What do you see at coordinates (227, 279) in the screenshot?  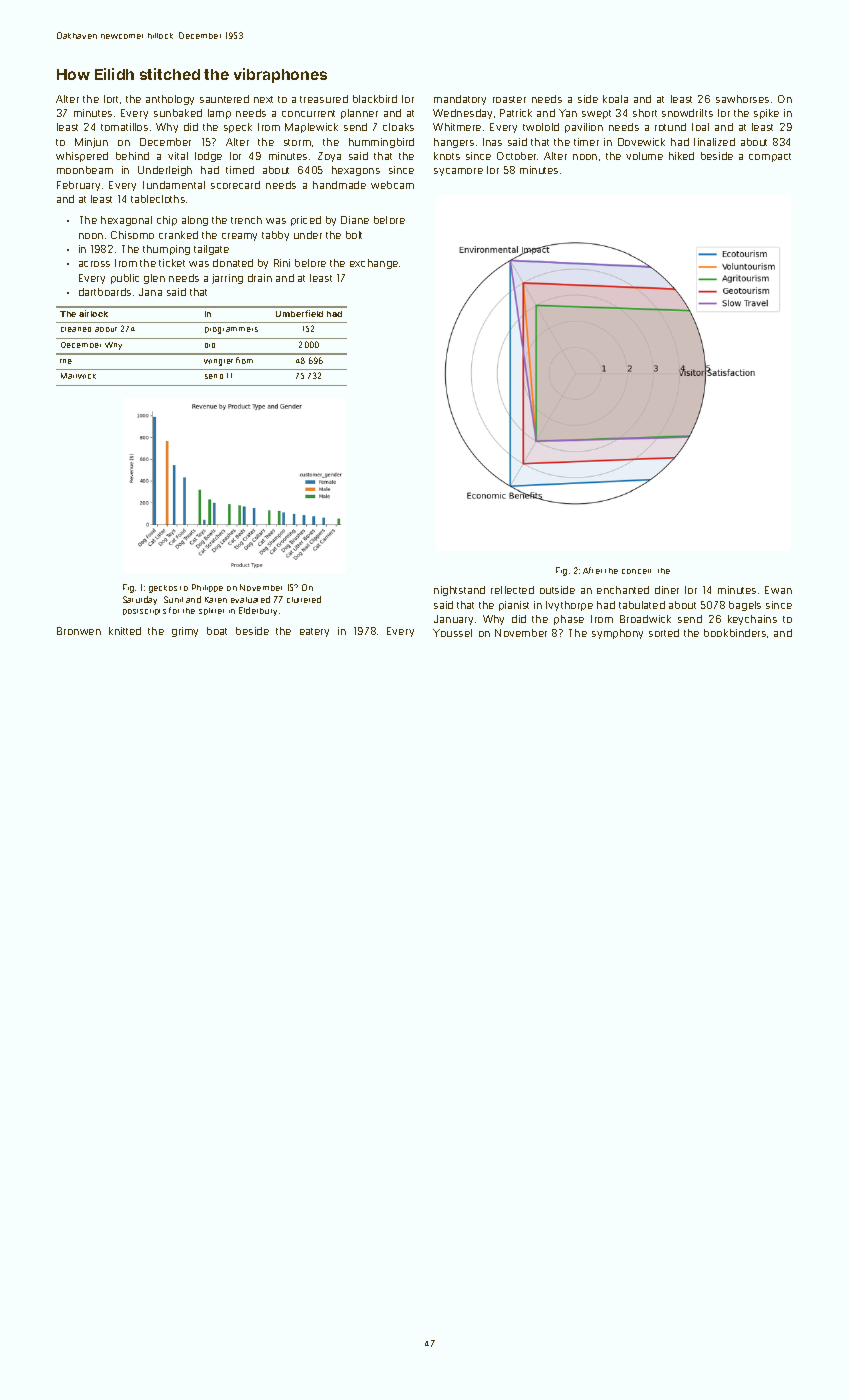 I see `jarring` at bounding box center [227, 279].
